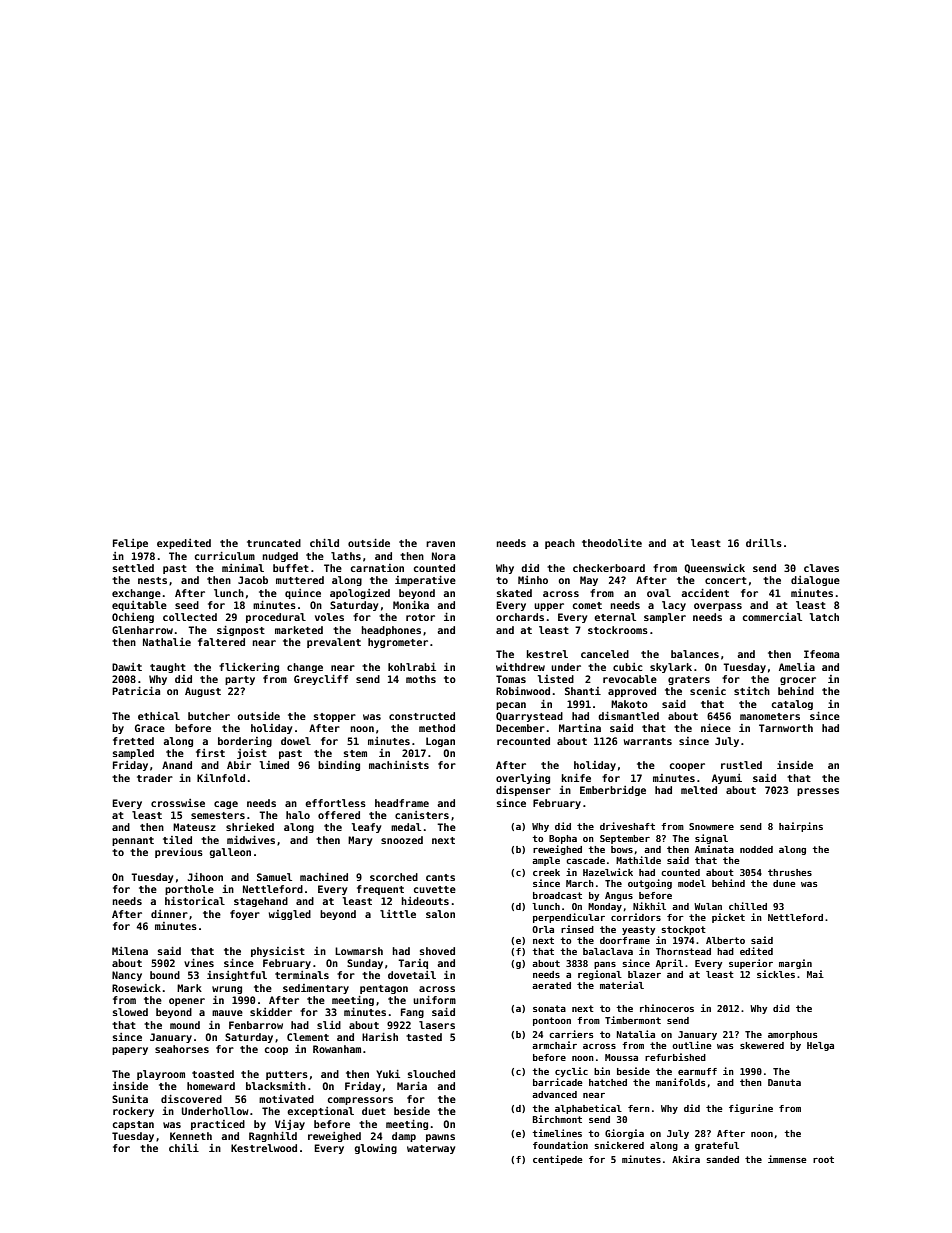 This page has height=1233, width=952. I want to click on drills, so click(764, 543).
